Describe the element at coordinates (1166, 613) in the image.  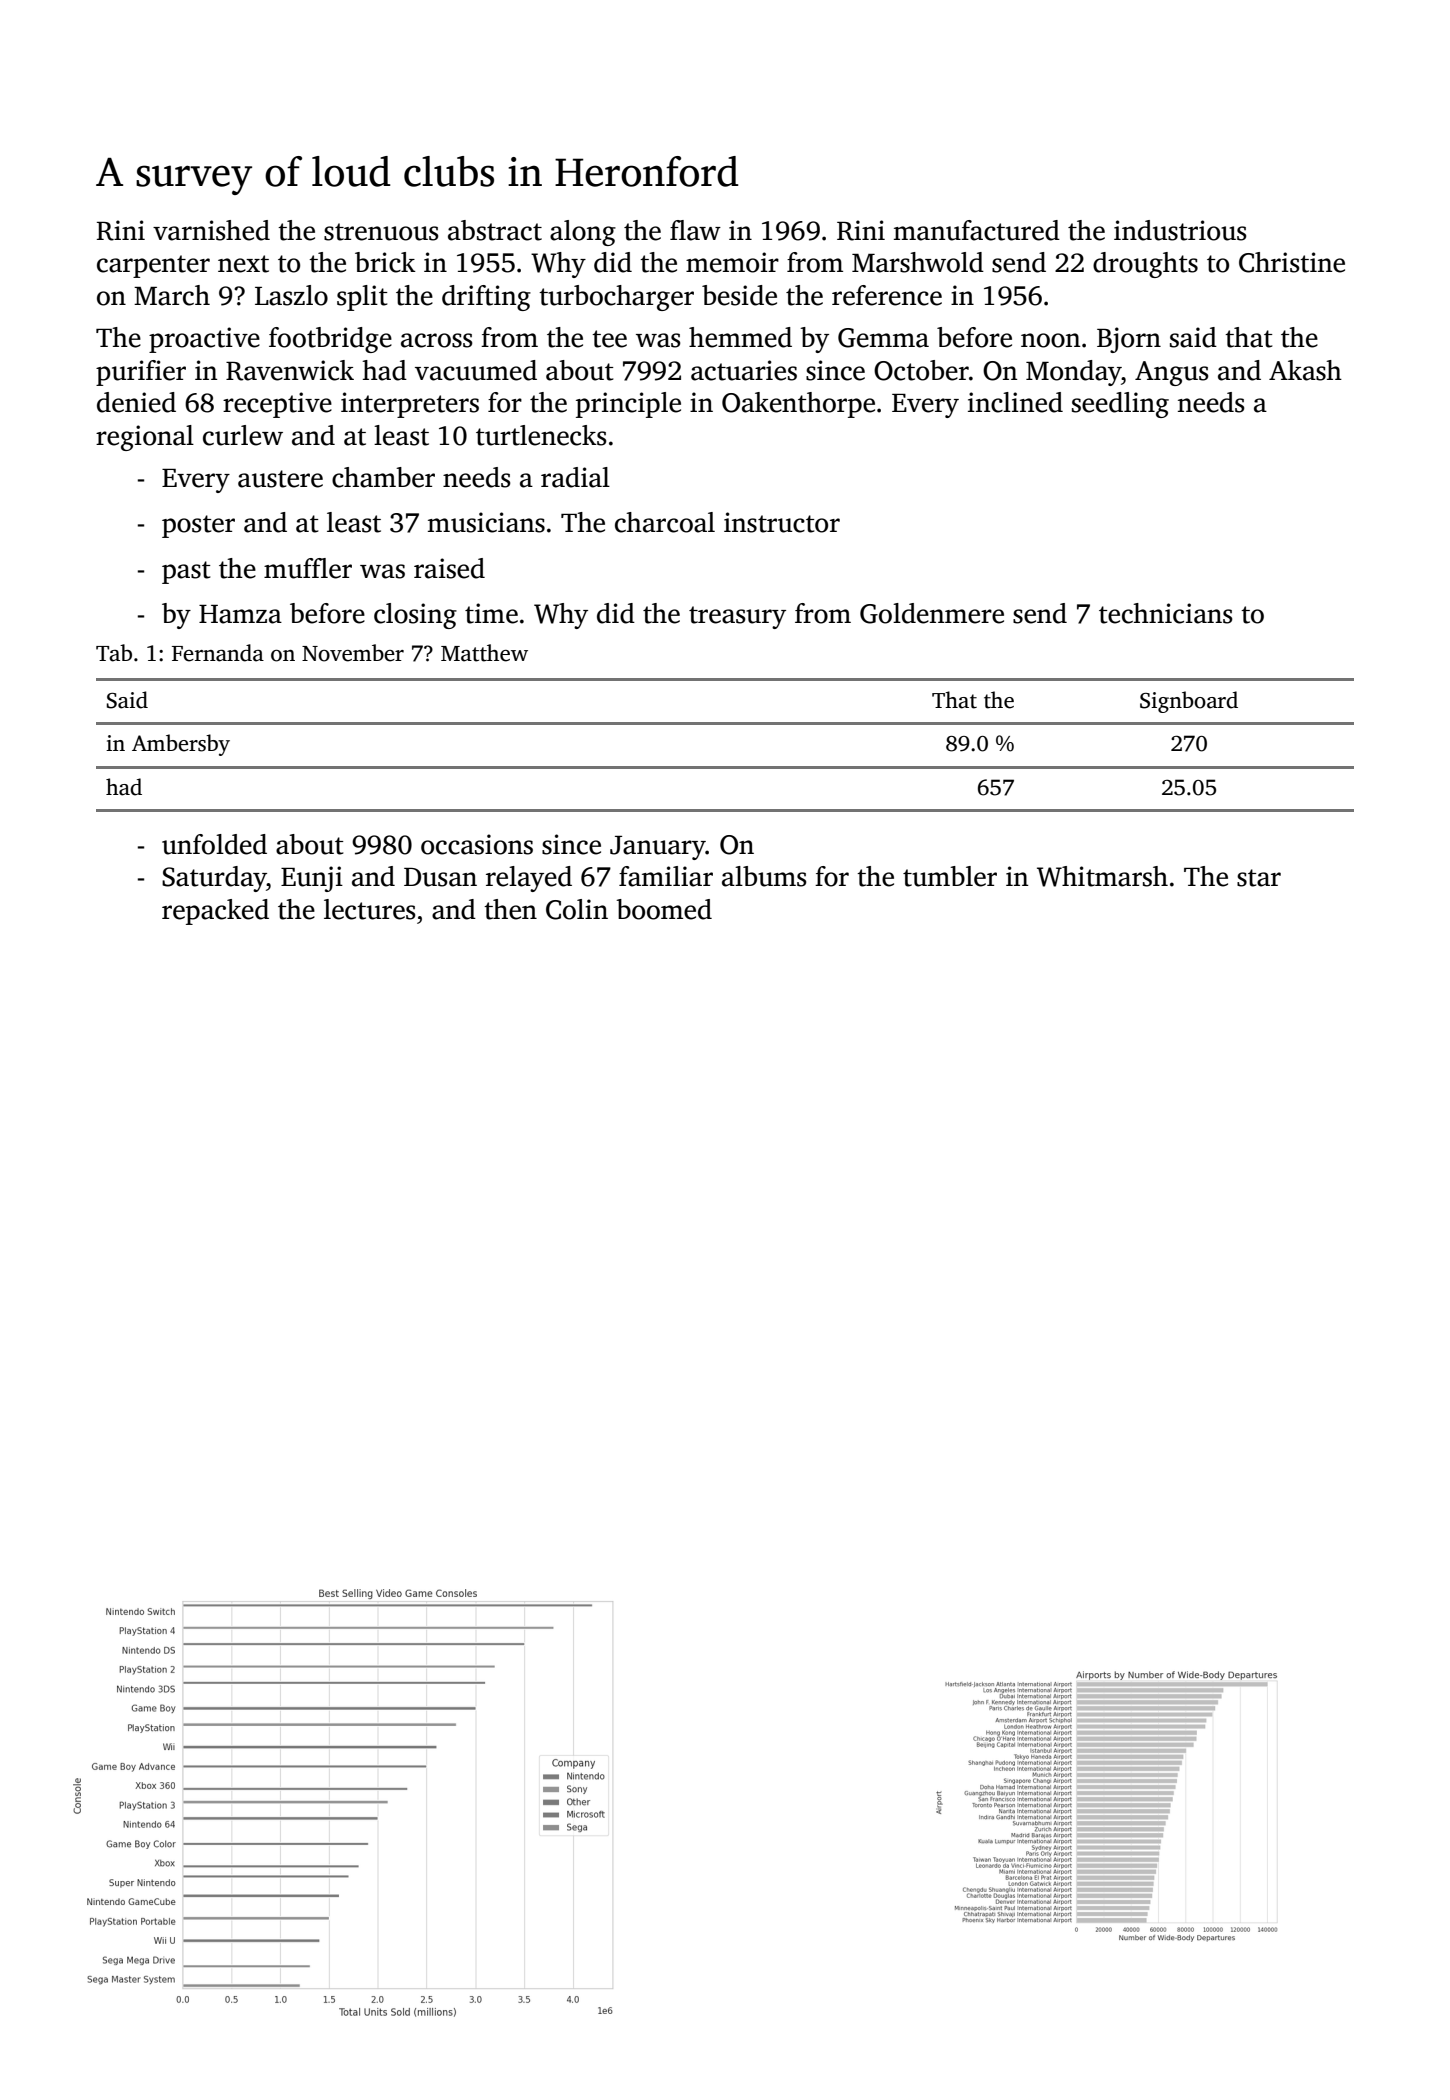
I see `technicians` at that location.
